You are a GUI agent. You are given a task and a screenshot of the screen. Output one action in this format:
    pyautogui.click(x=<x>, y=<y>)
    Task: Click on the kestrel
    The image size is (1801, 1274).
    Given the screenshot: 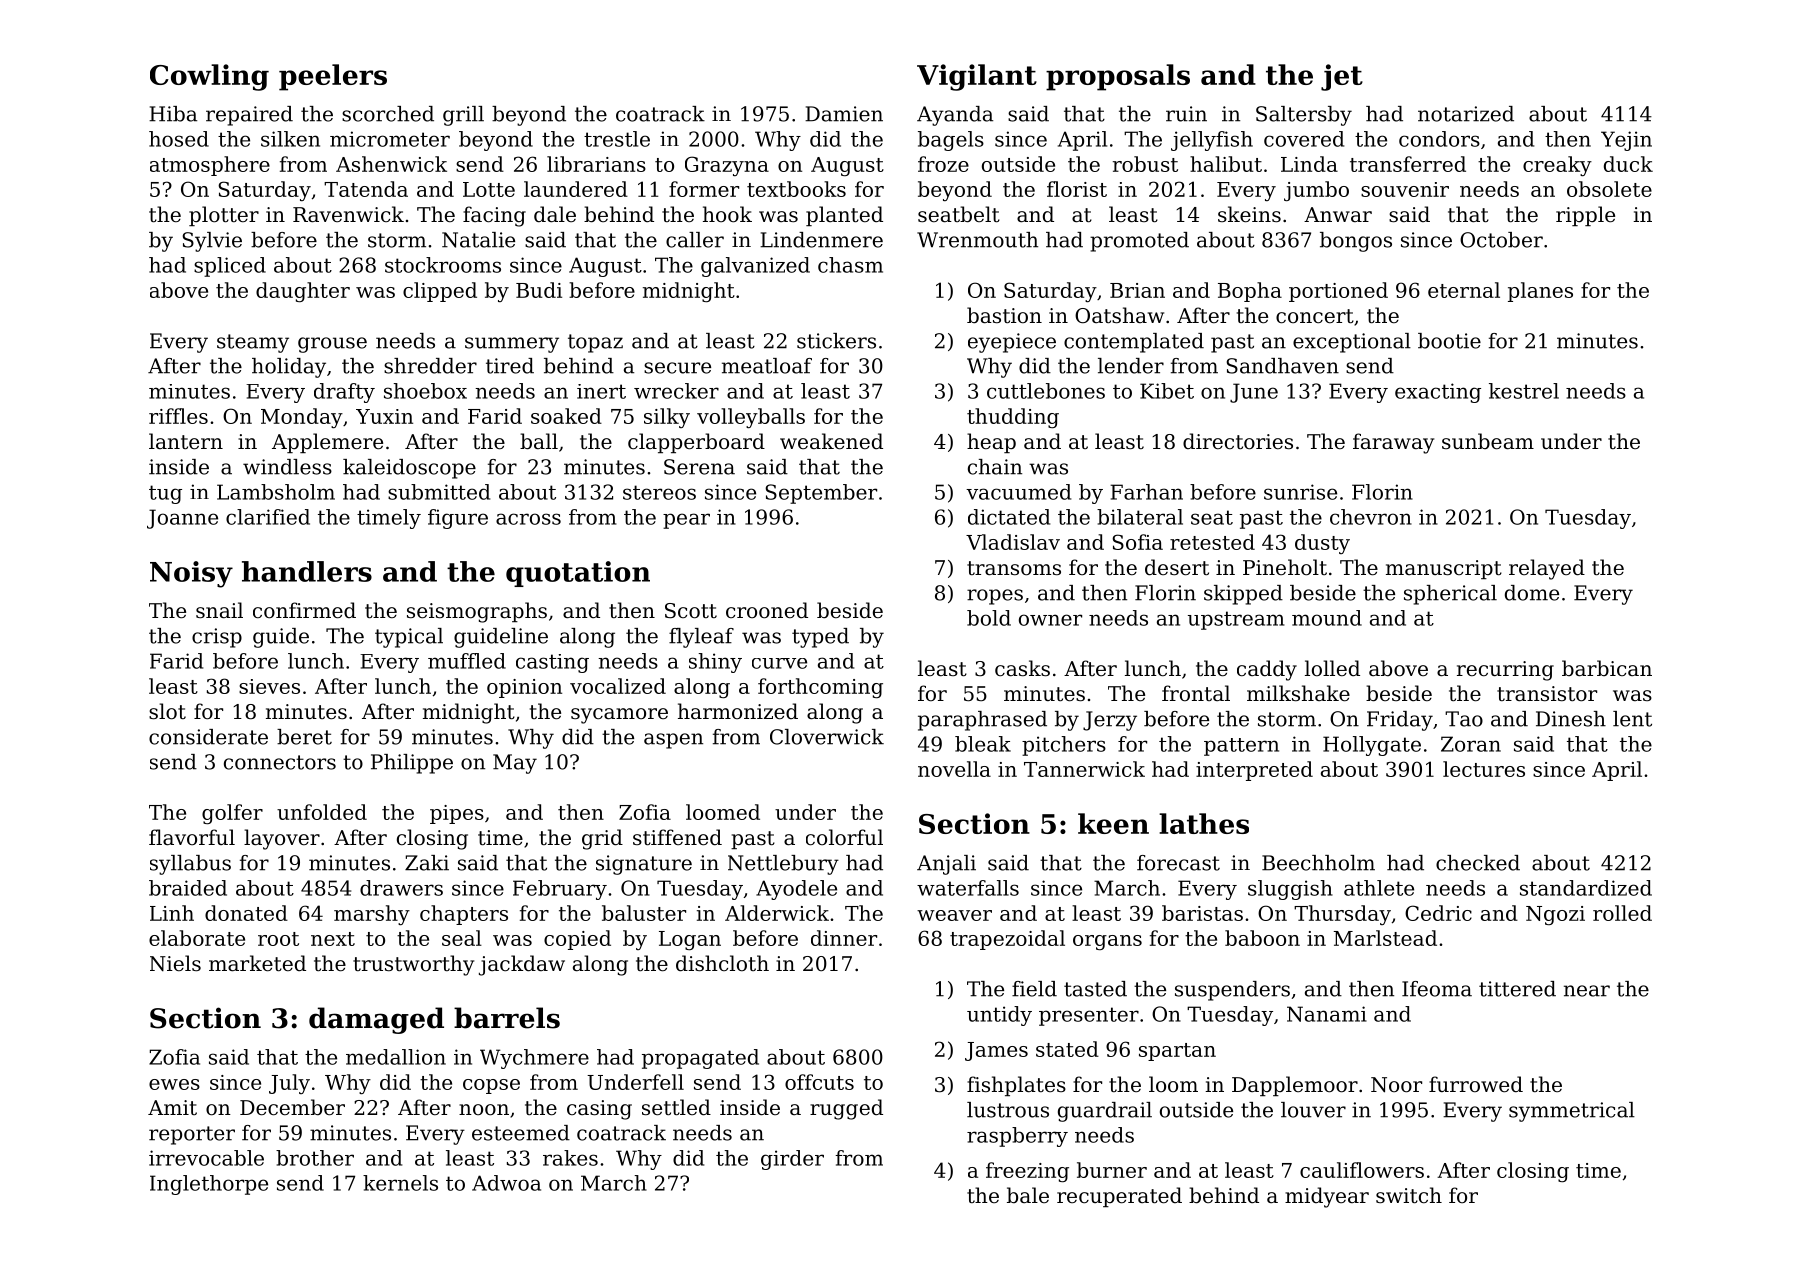 What is the action you would take?
    pyautogui.click(x=1524, y=391)
